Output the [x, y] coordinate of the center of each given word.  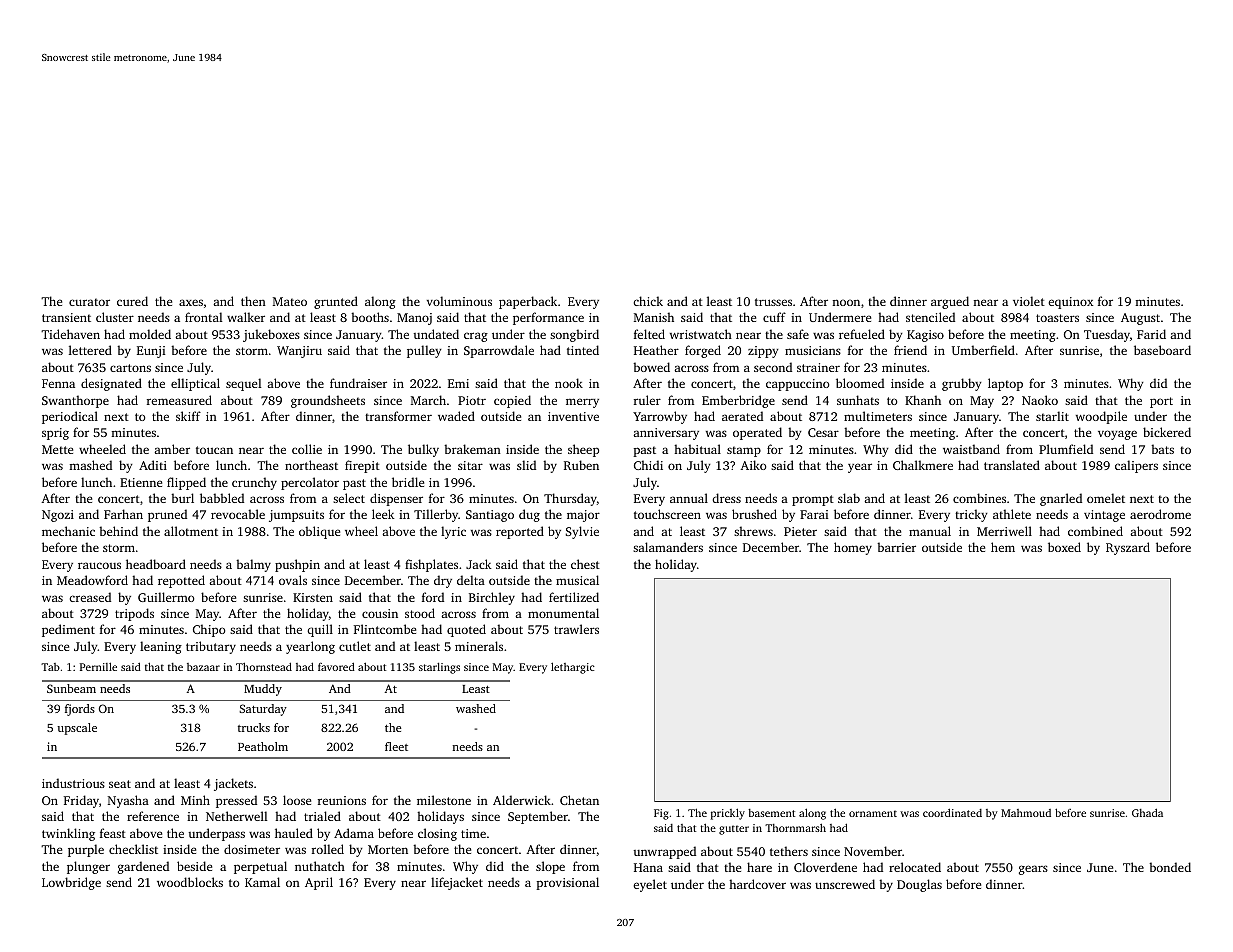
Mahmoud [1026, 813]
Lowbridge [71, 883]
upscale [77, 729]
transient [66, 317]
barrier [896, 547]
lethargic [573, 668]
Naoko [1040, 400]
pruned [167, 515]
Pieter [800, 531]
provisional [567, 883]
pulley [424, 351]
